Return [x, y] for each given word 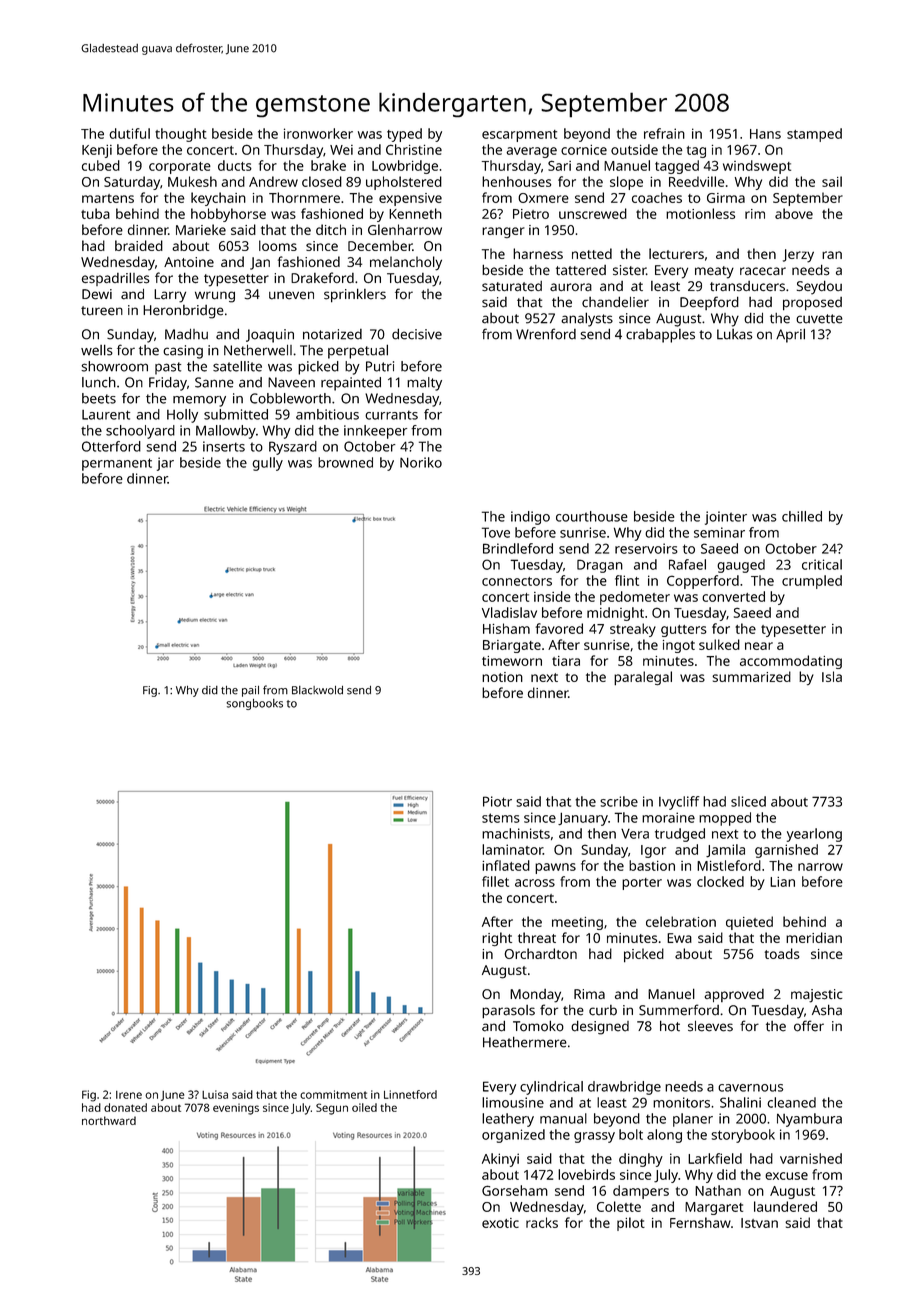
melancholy [406, 263]
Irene [129, 1095]
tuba [95, 213]
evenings [236, 1109]
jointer [726, 518]
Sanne [214, 382]
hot [670, 1026]
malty [424, 384]
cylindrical [551, 1088]
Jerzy [798, 256]
